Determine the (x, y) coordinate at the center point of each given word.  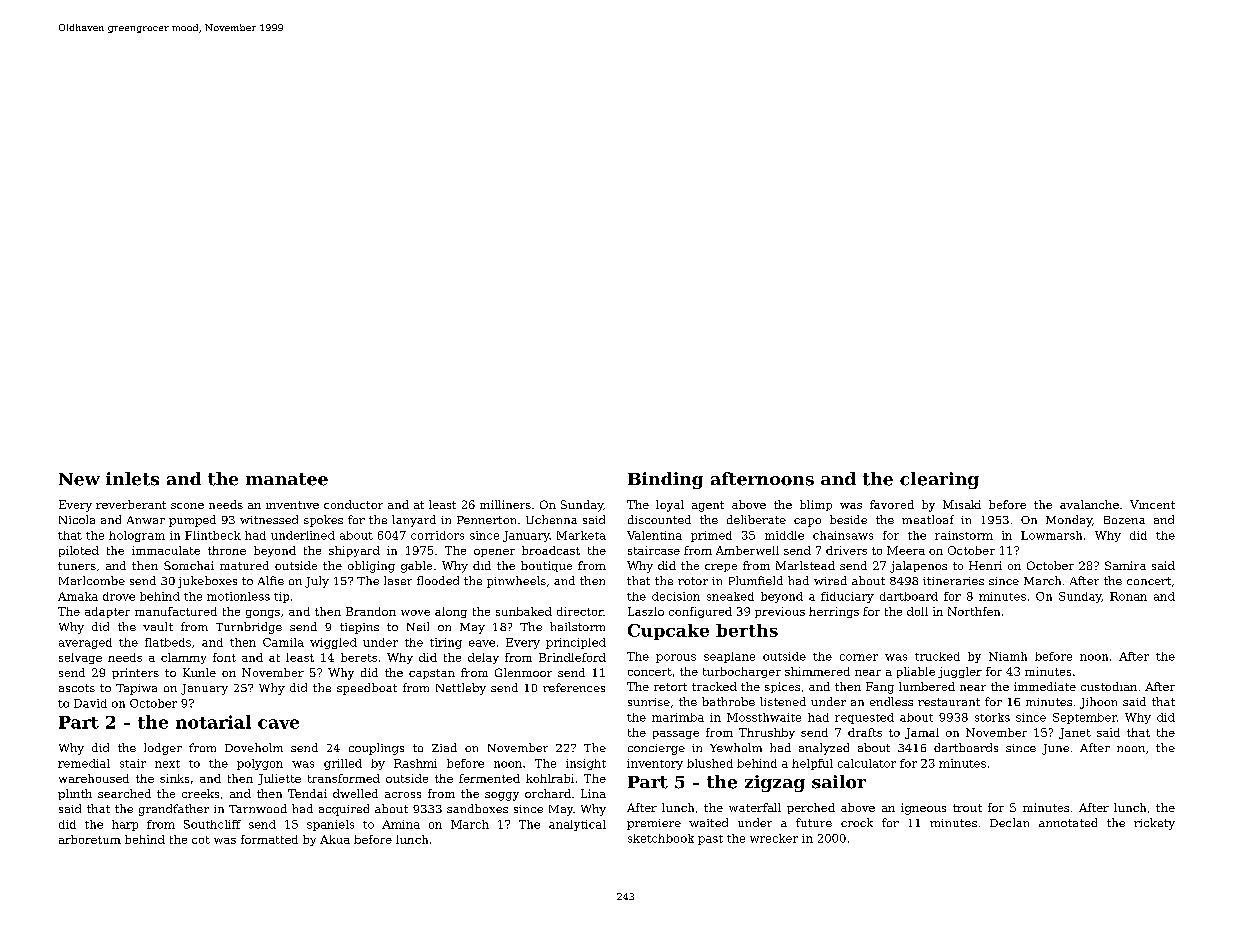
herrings (834, 612)
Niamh (1008, 656)
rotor (693, 581)
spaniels (330, 825)
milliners (505, 504)
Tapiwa (136, 689)
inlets (132, 479)
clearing (939, 480)
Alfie (271, 580)
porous (676, 658)
